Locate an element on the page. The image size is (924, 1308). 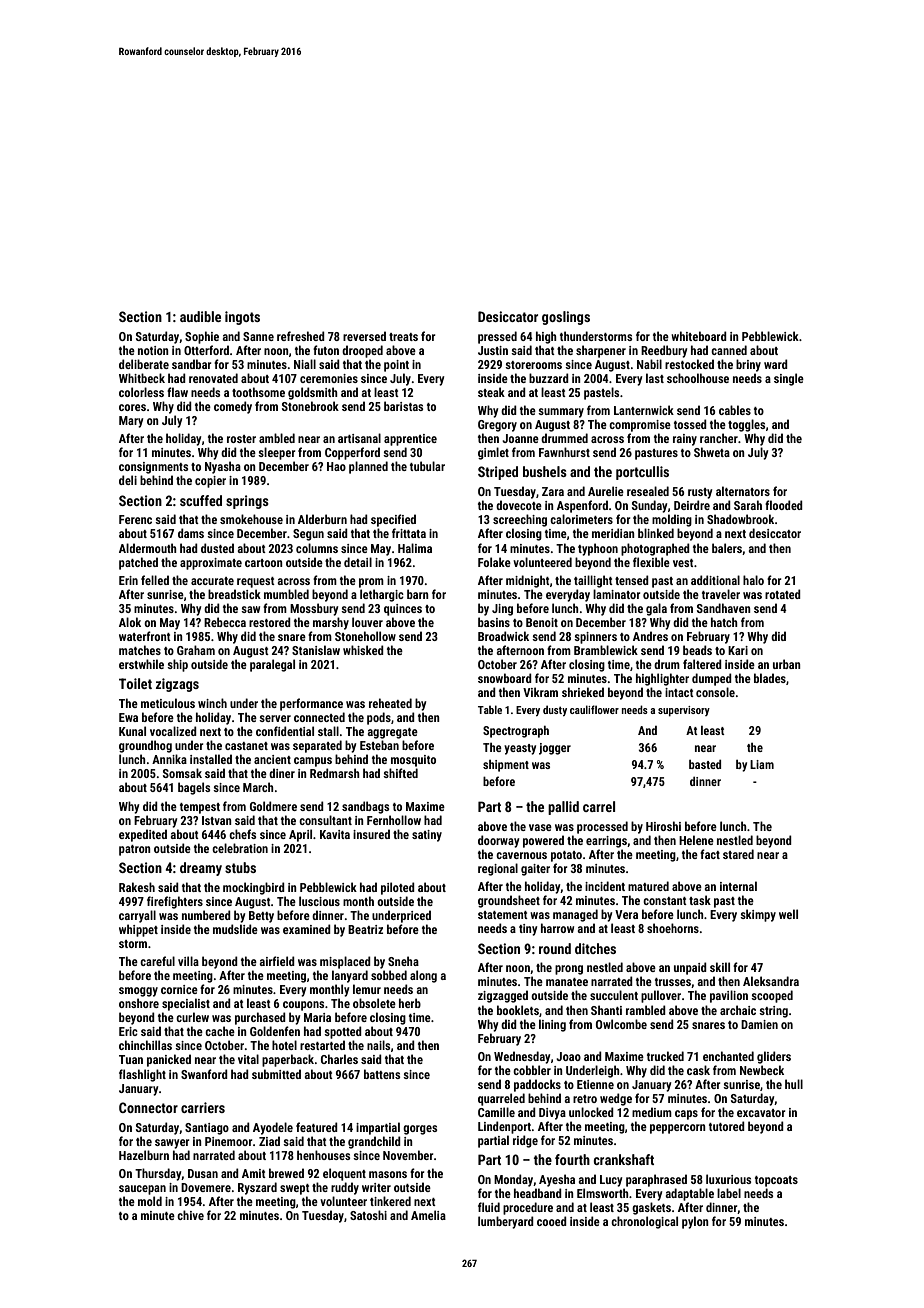
Fernhollow is located at coordinates (394, 820).
